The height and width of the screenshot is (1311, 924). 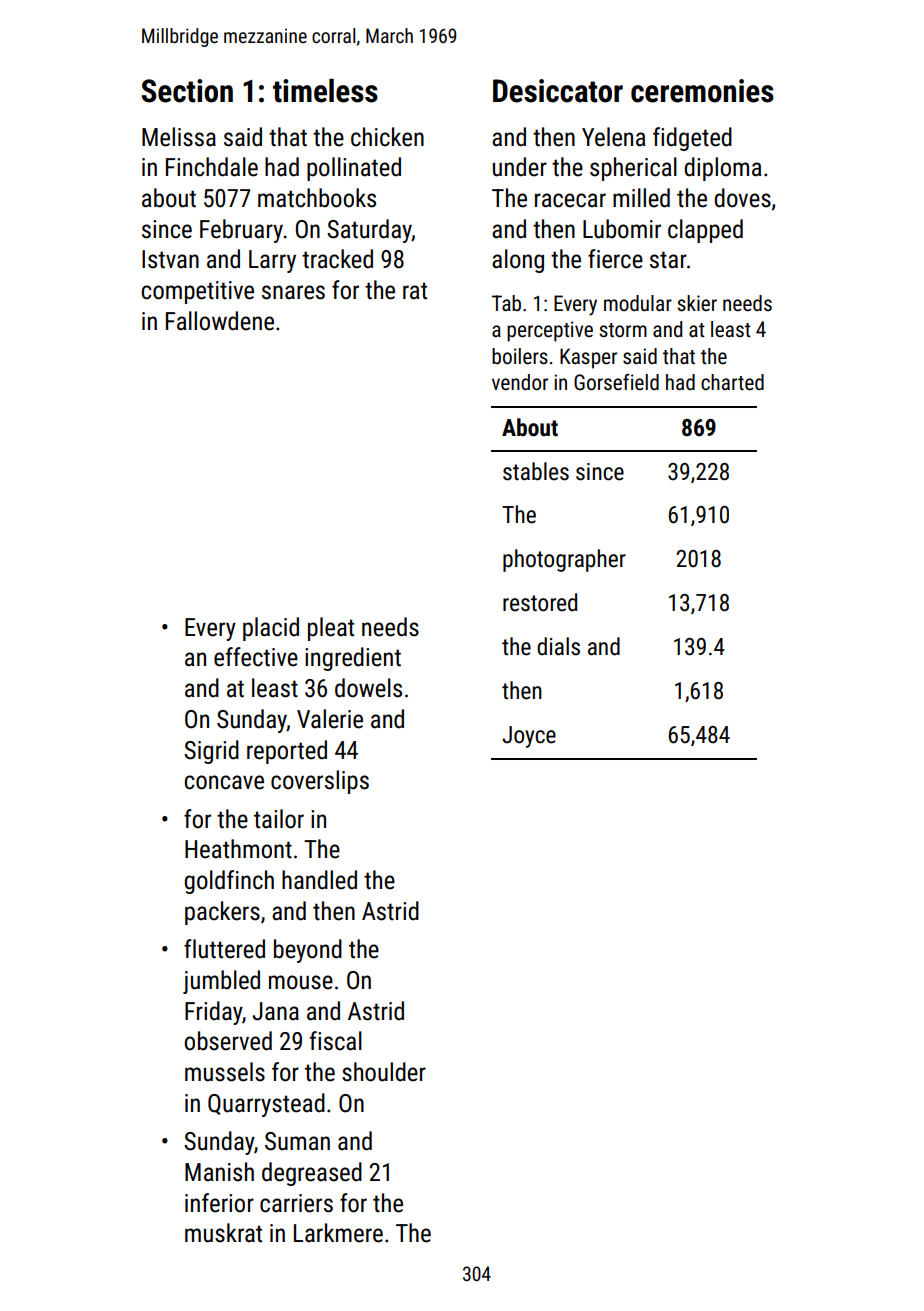 I want to click on Saturday, so click(x=369, y=231).
